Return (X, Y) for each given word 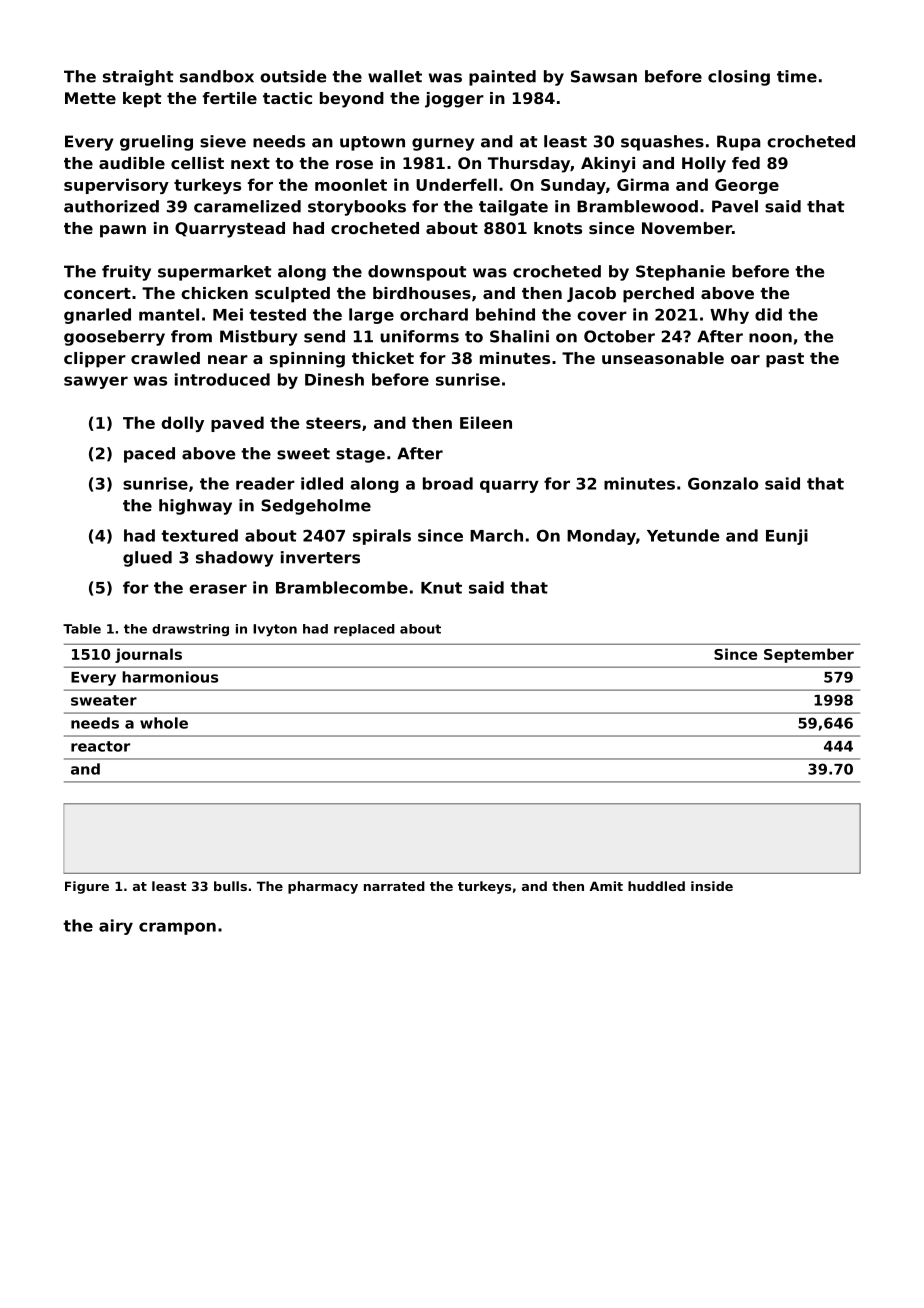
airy (116, 927)
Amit (606, 886)
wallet (395, 76)
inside (712, 886)
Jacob (591, 294)
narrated (394, 886)
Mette (90, 98)
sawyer (96, 382)
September (809, 655)
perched (658, 295)
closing (739, 78)
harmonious (170, 677)
